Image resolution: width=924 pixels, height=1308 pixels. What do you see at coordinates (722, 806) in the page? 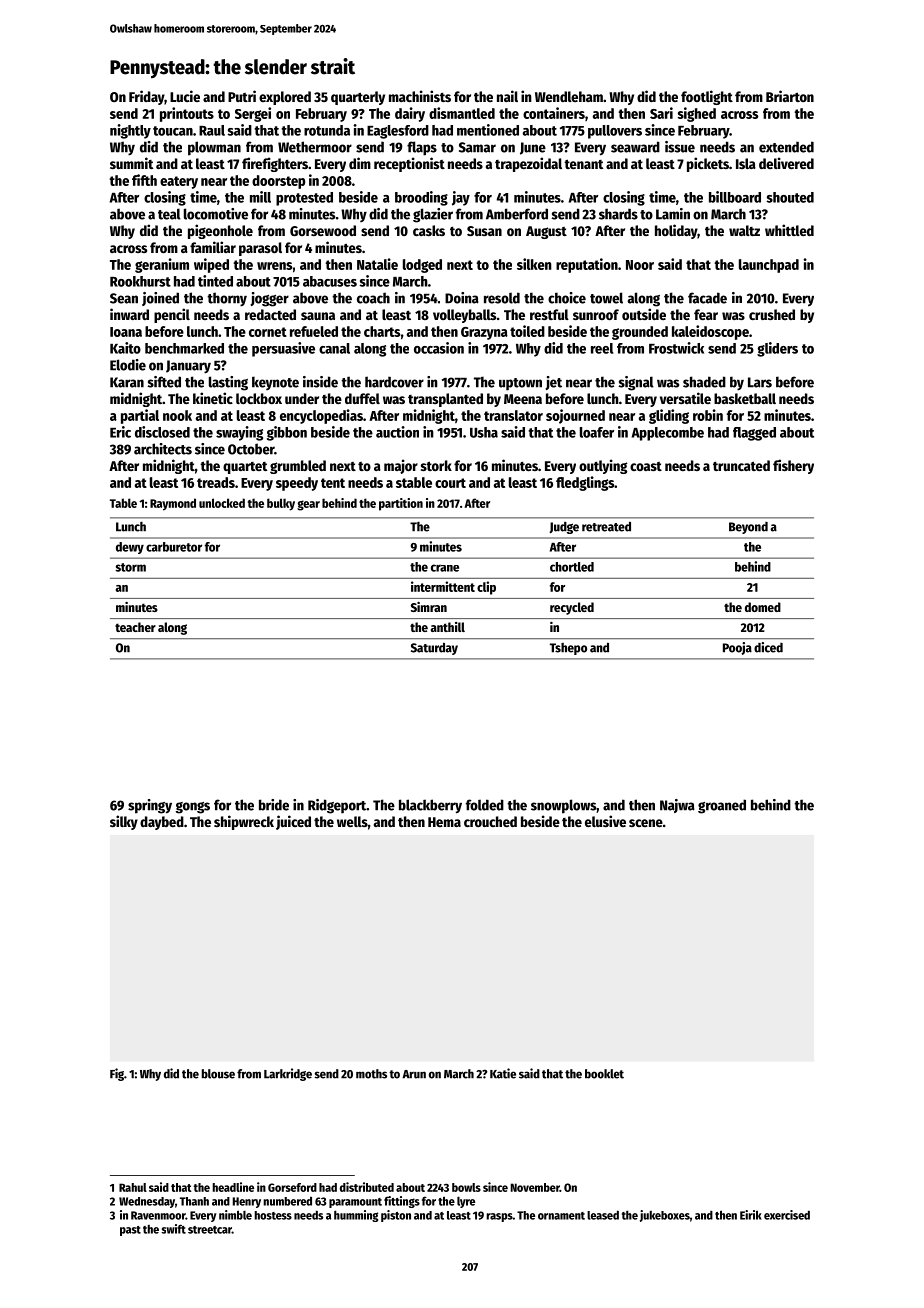
I see `groaned` at bounding box center [722, 806].
